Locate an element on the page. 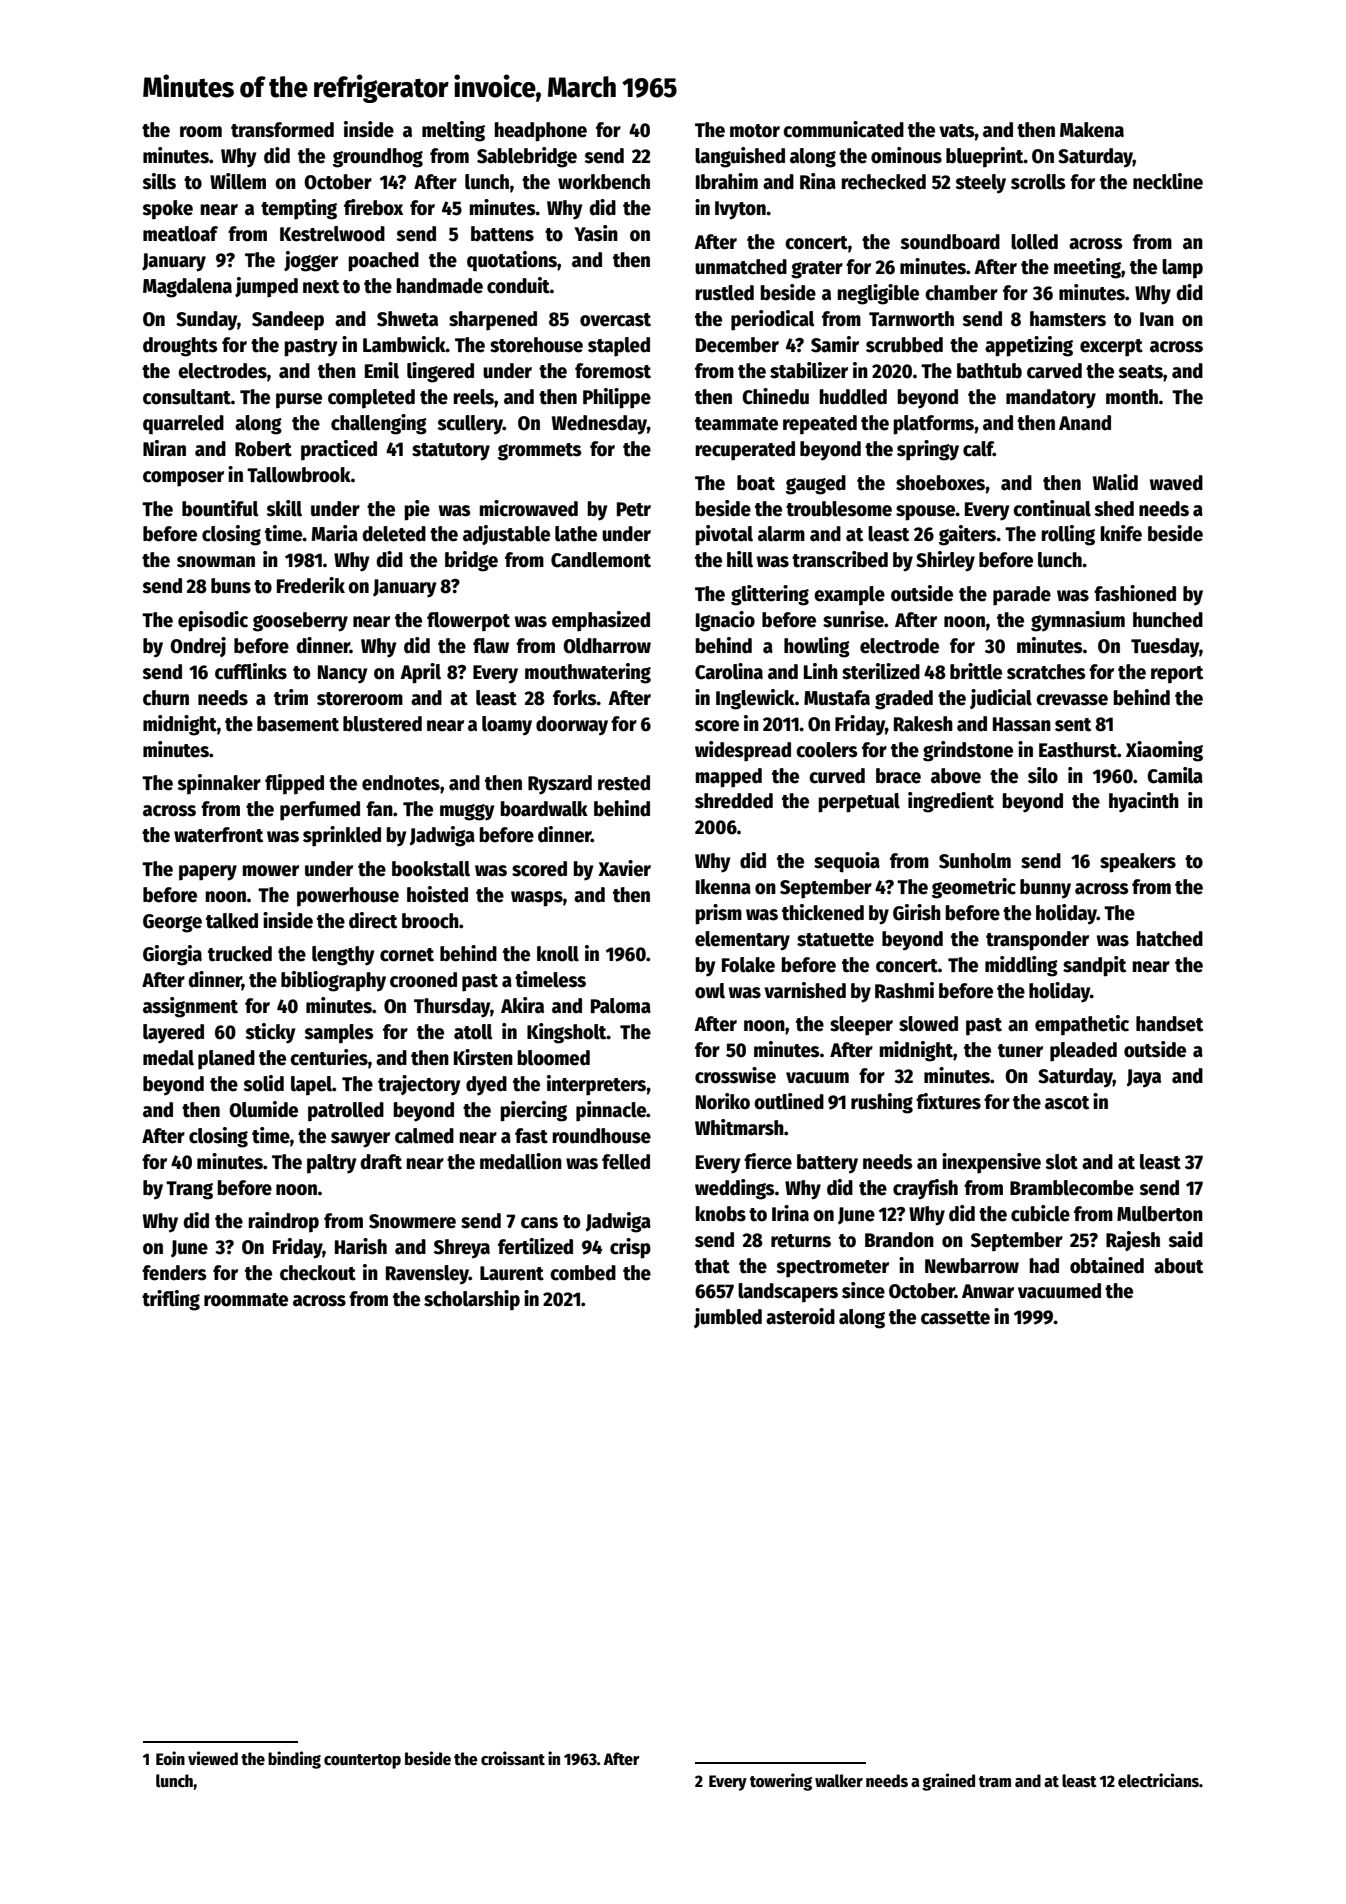  vats is located at coordinates (957, 131).
